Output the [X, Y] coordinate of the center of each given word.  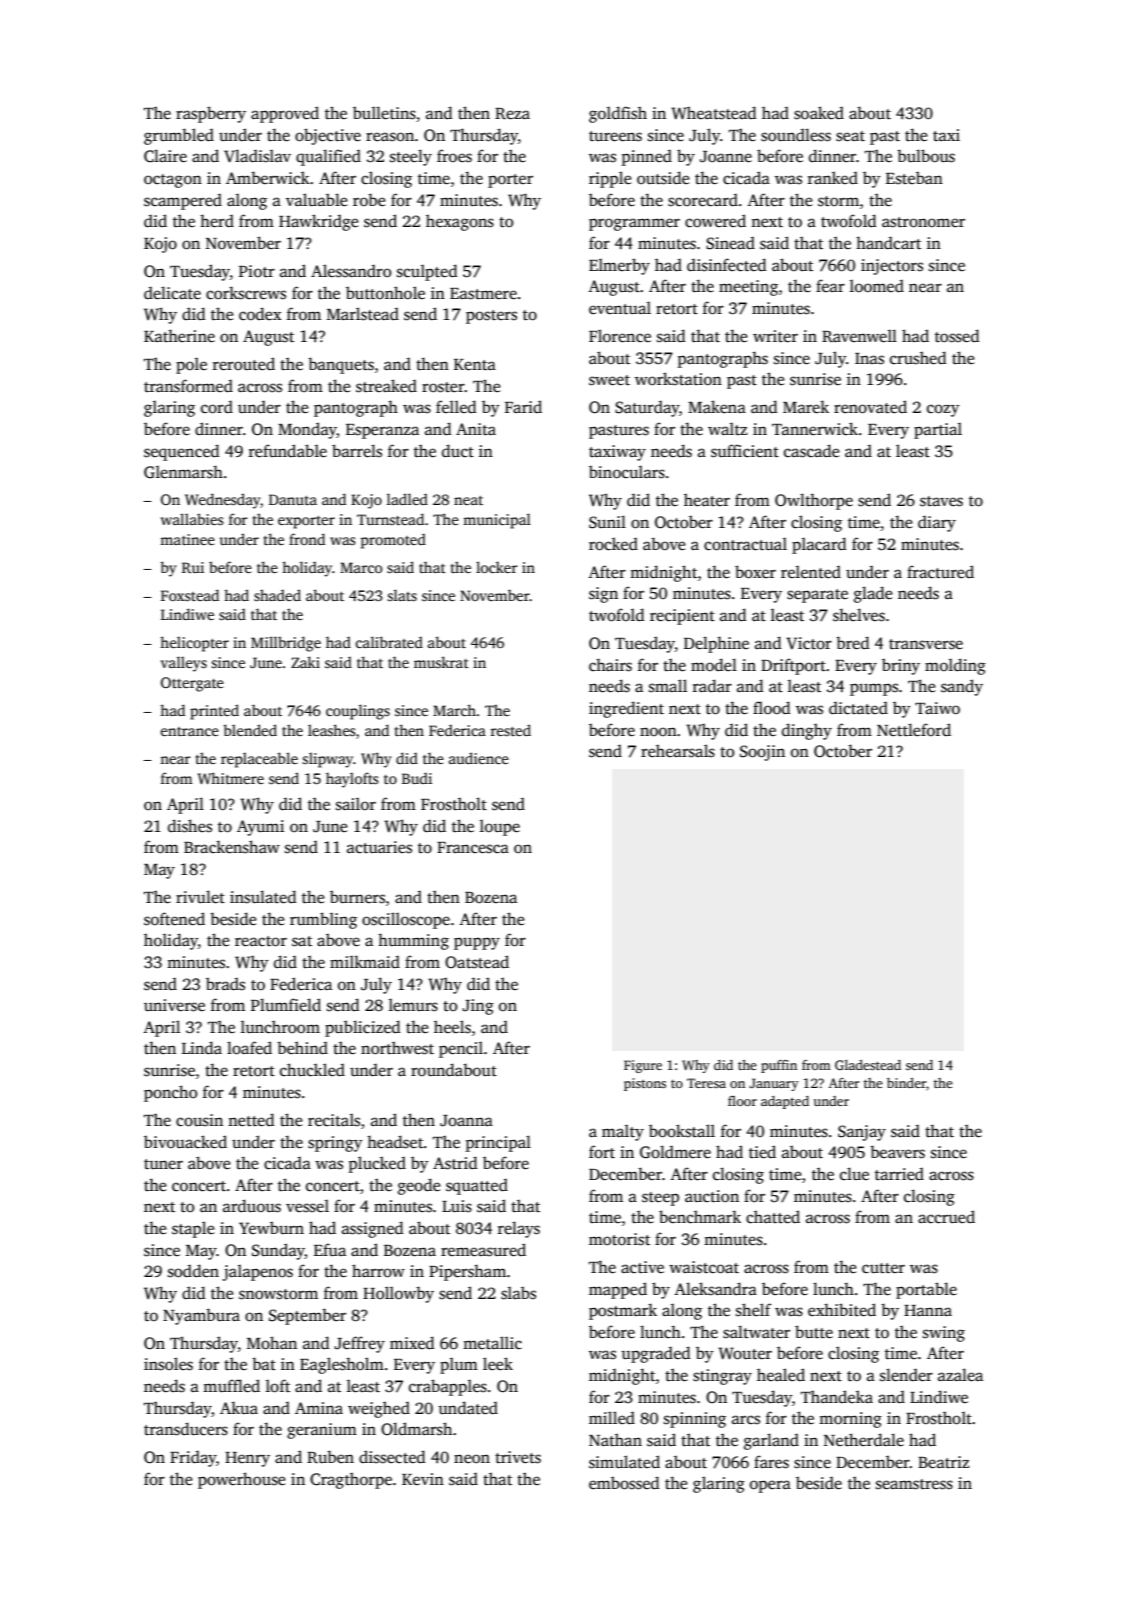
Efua [330, 1249]
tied [762, 1152]
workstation [678, 379]
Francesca [473, 848]
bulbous [926, 156]
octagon [173, 181]
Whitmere [231, 778]
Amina [319, 1408]
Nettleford [914, 730]
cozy [943, 410]
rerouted [244, 364]
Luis [457, 1206]
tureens [615, 136]
